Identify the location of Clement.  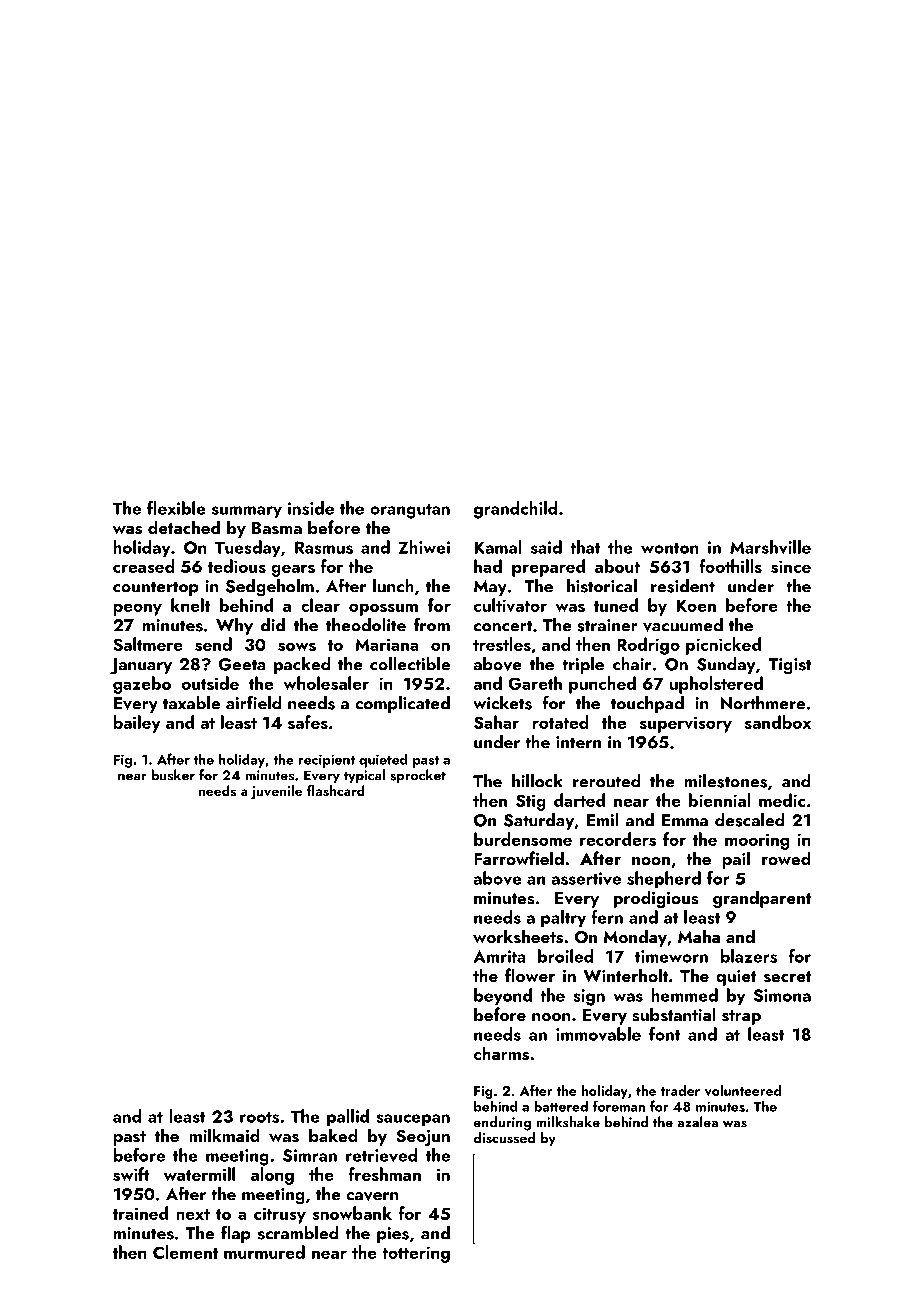
(185, 1252).
